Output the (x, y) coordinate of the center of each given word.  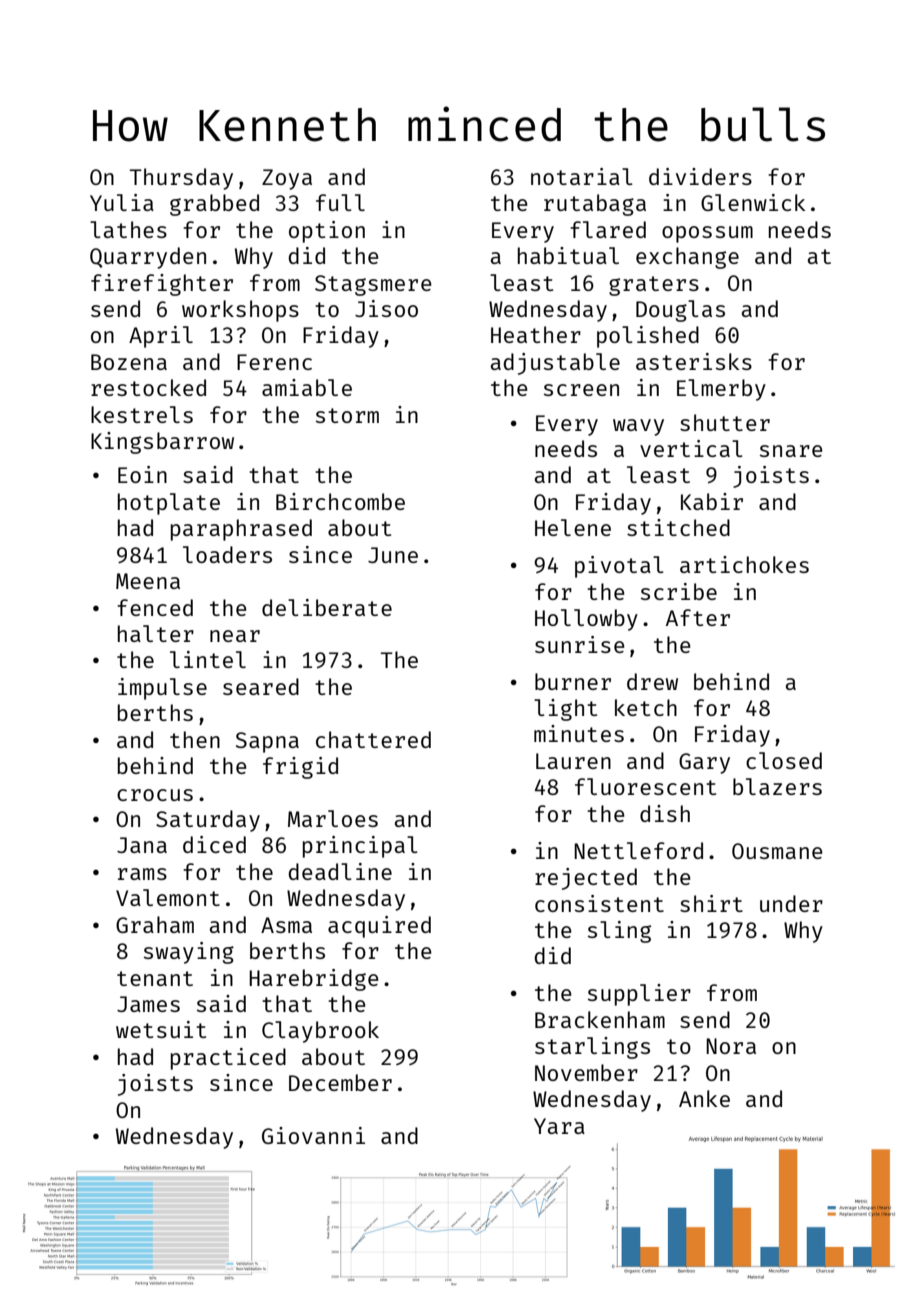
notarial (582, 176)
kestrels (142, 414)
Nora (731, 1046)
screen (581, 390)
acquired (379, 927)
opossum (707, 234)
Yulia (122, 202)
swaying (189, 953)
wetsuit (161, 1029)
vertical (691, 448)
